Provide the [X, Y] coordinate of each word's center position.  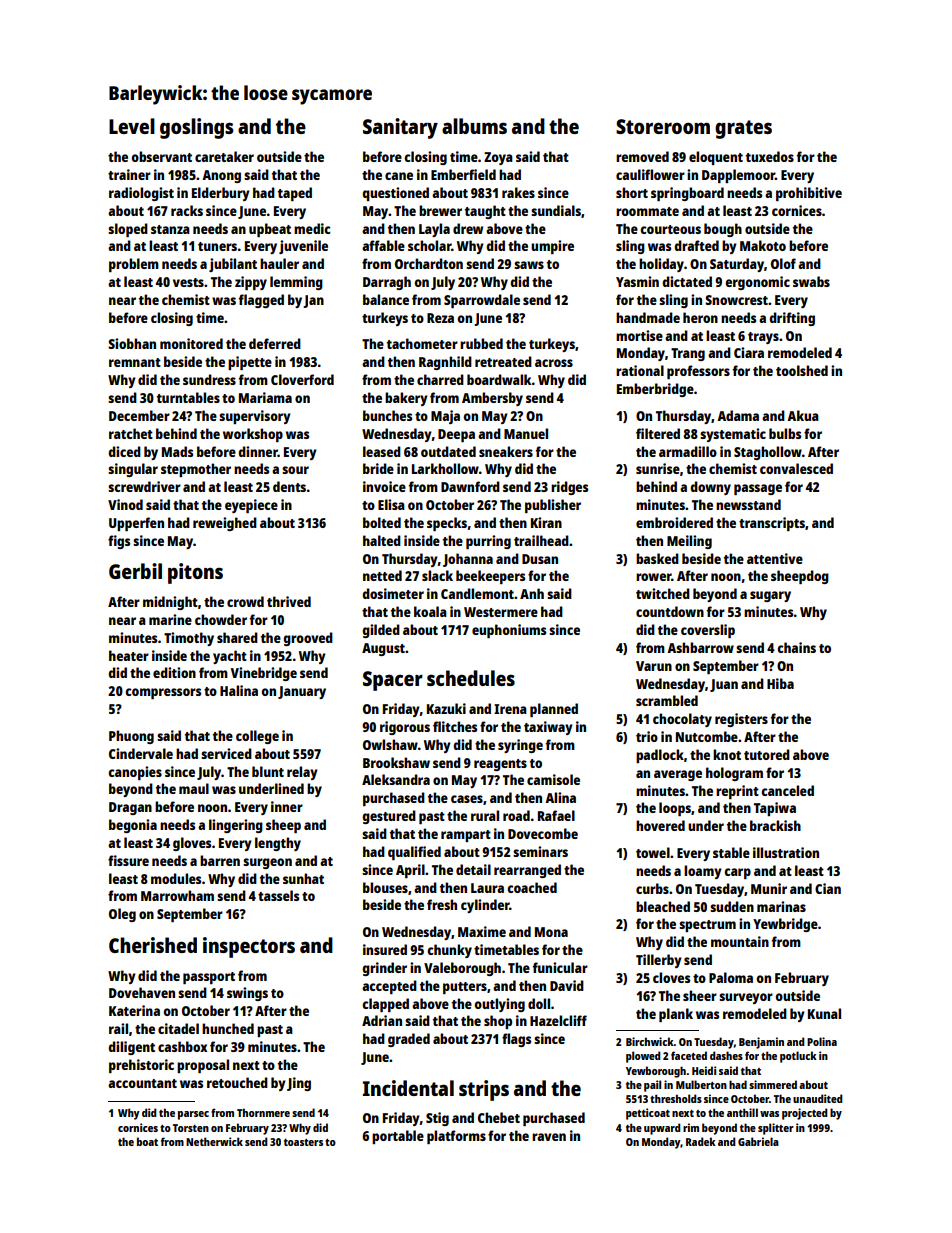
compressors [163, 693]
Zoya [498, 158]
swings [247, 994]
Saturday [737, 265]
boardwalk [499, 379]
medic [312, 228]
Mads [177, 451]
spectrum [707, 926]
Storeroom [663, 126]
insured [385, 949]
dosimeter [393, 593]
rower [653, 577]
